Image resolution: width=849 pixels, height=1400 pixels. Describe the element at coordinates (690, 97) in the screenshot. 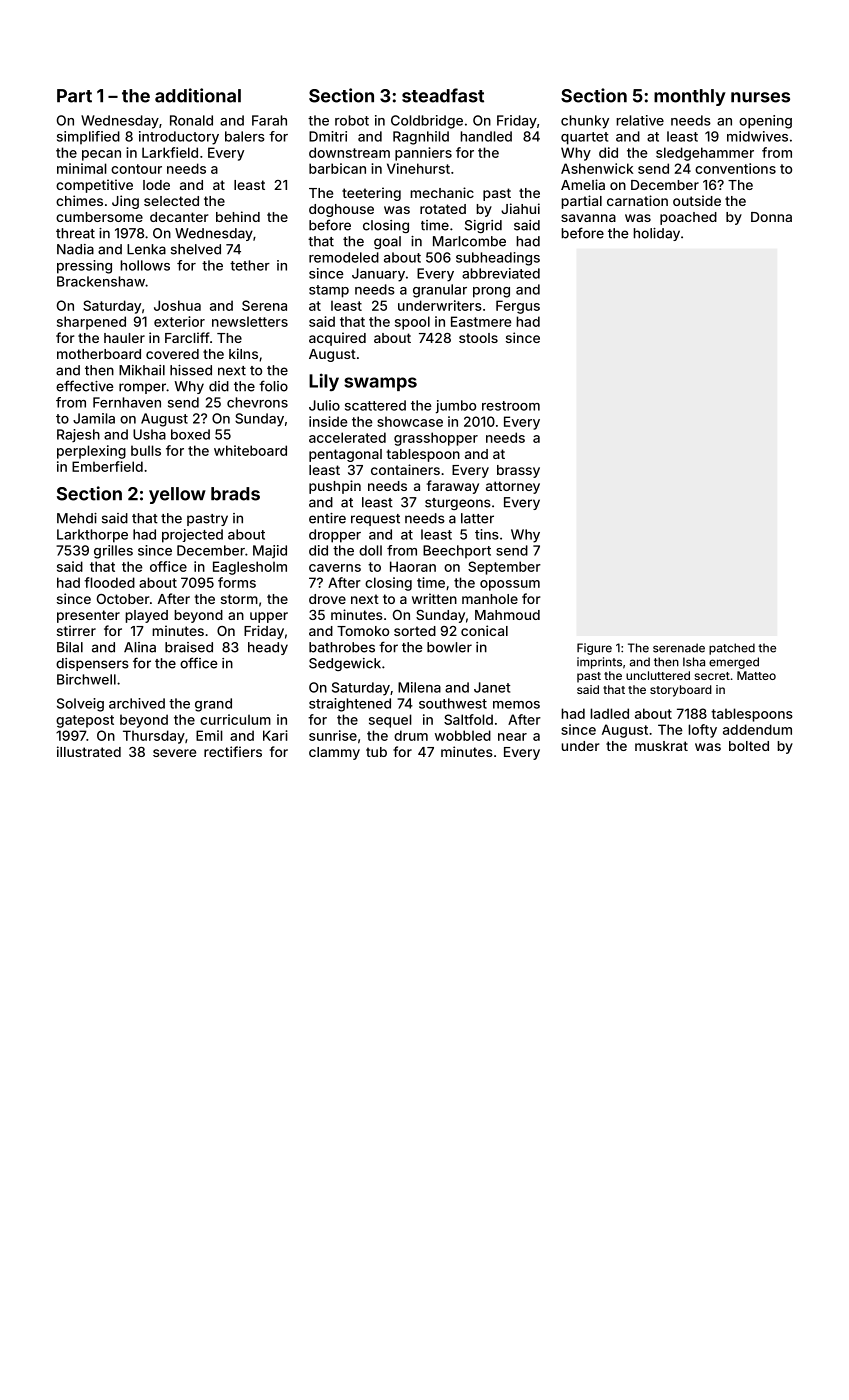

I see `monthly` at that location.
